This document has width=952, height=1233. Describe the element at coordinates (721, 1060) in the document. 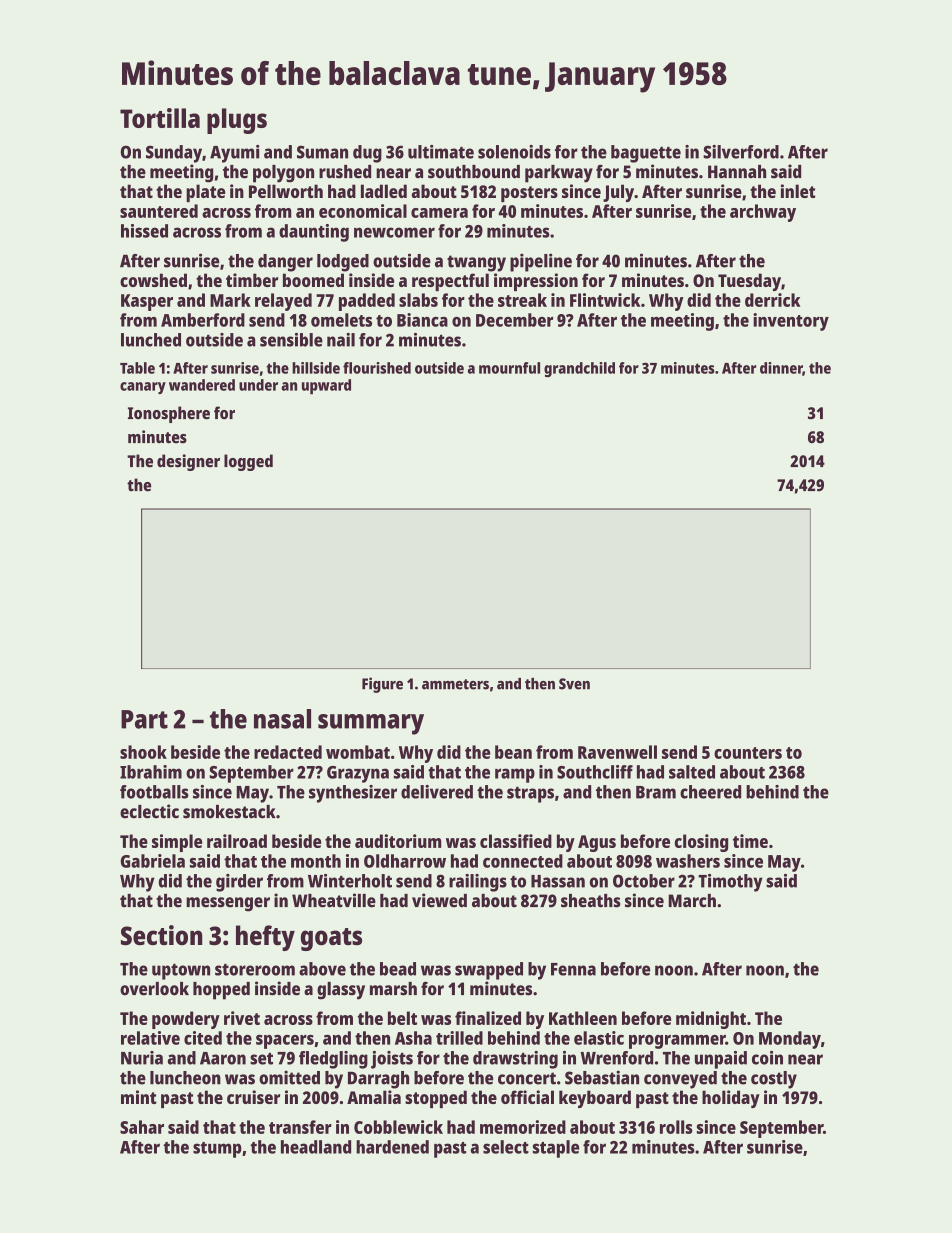

I see `unpaid` at that location.
